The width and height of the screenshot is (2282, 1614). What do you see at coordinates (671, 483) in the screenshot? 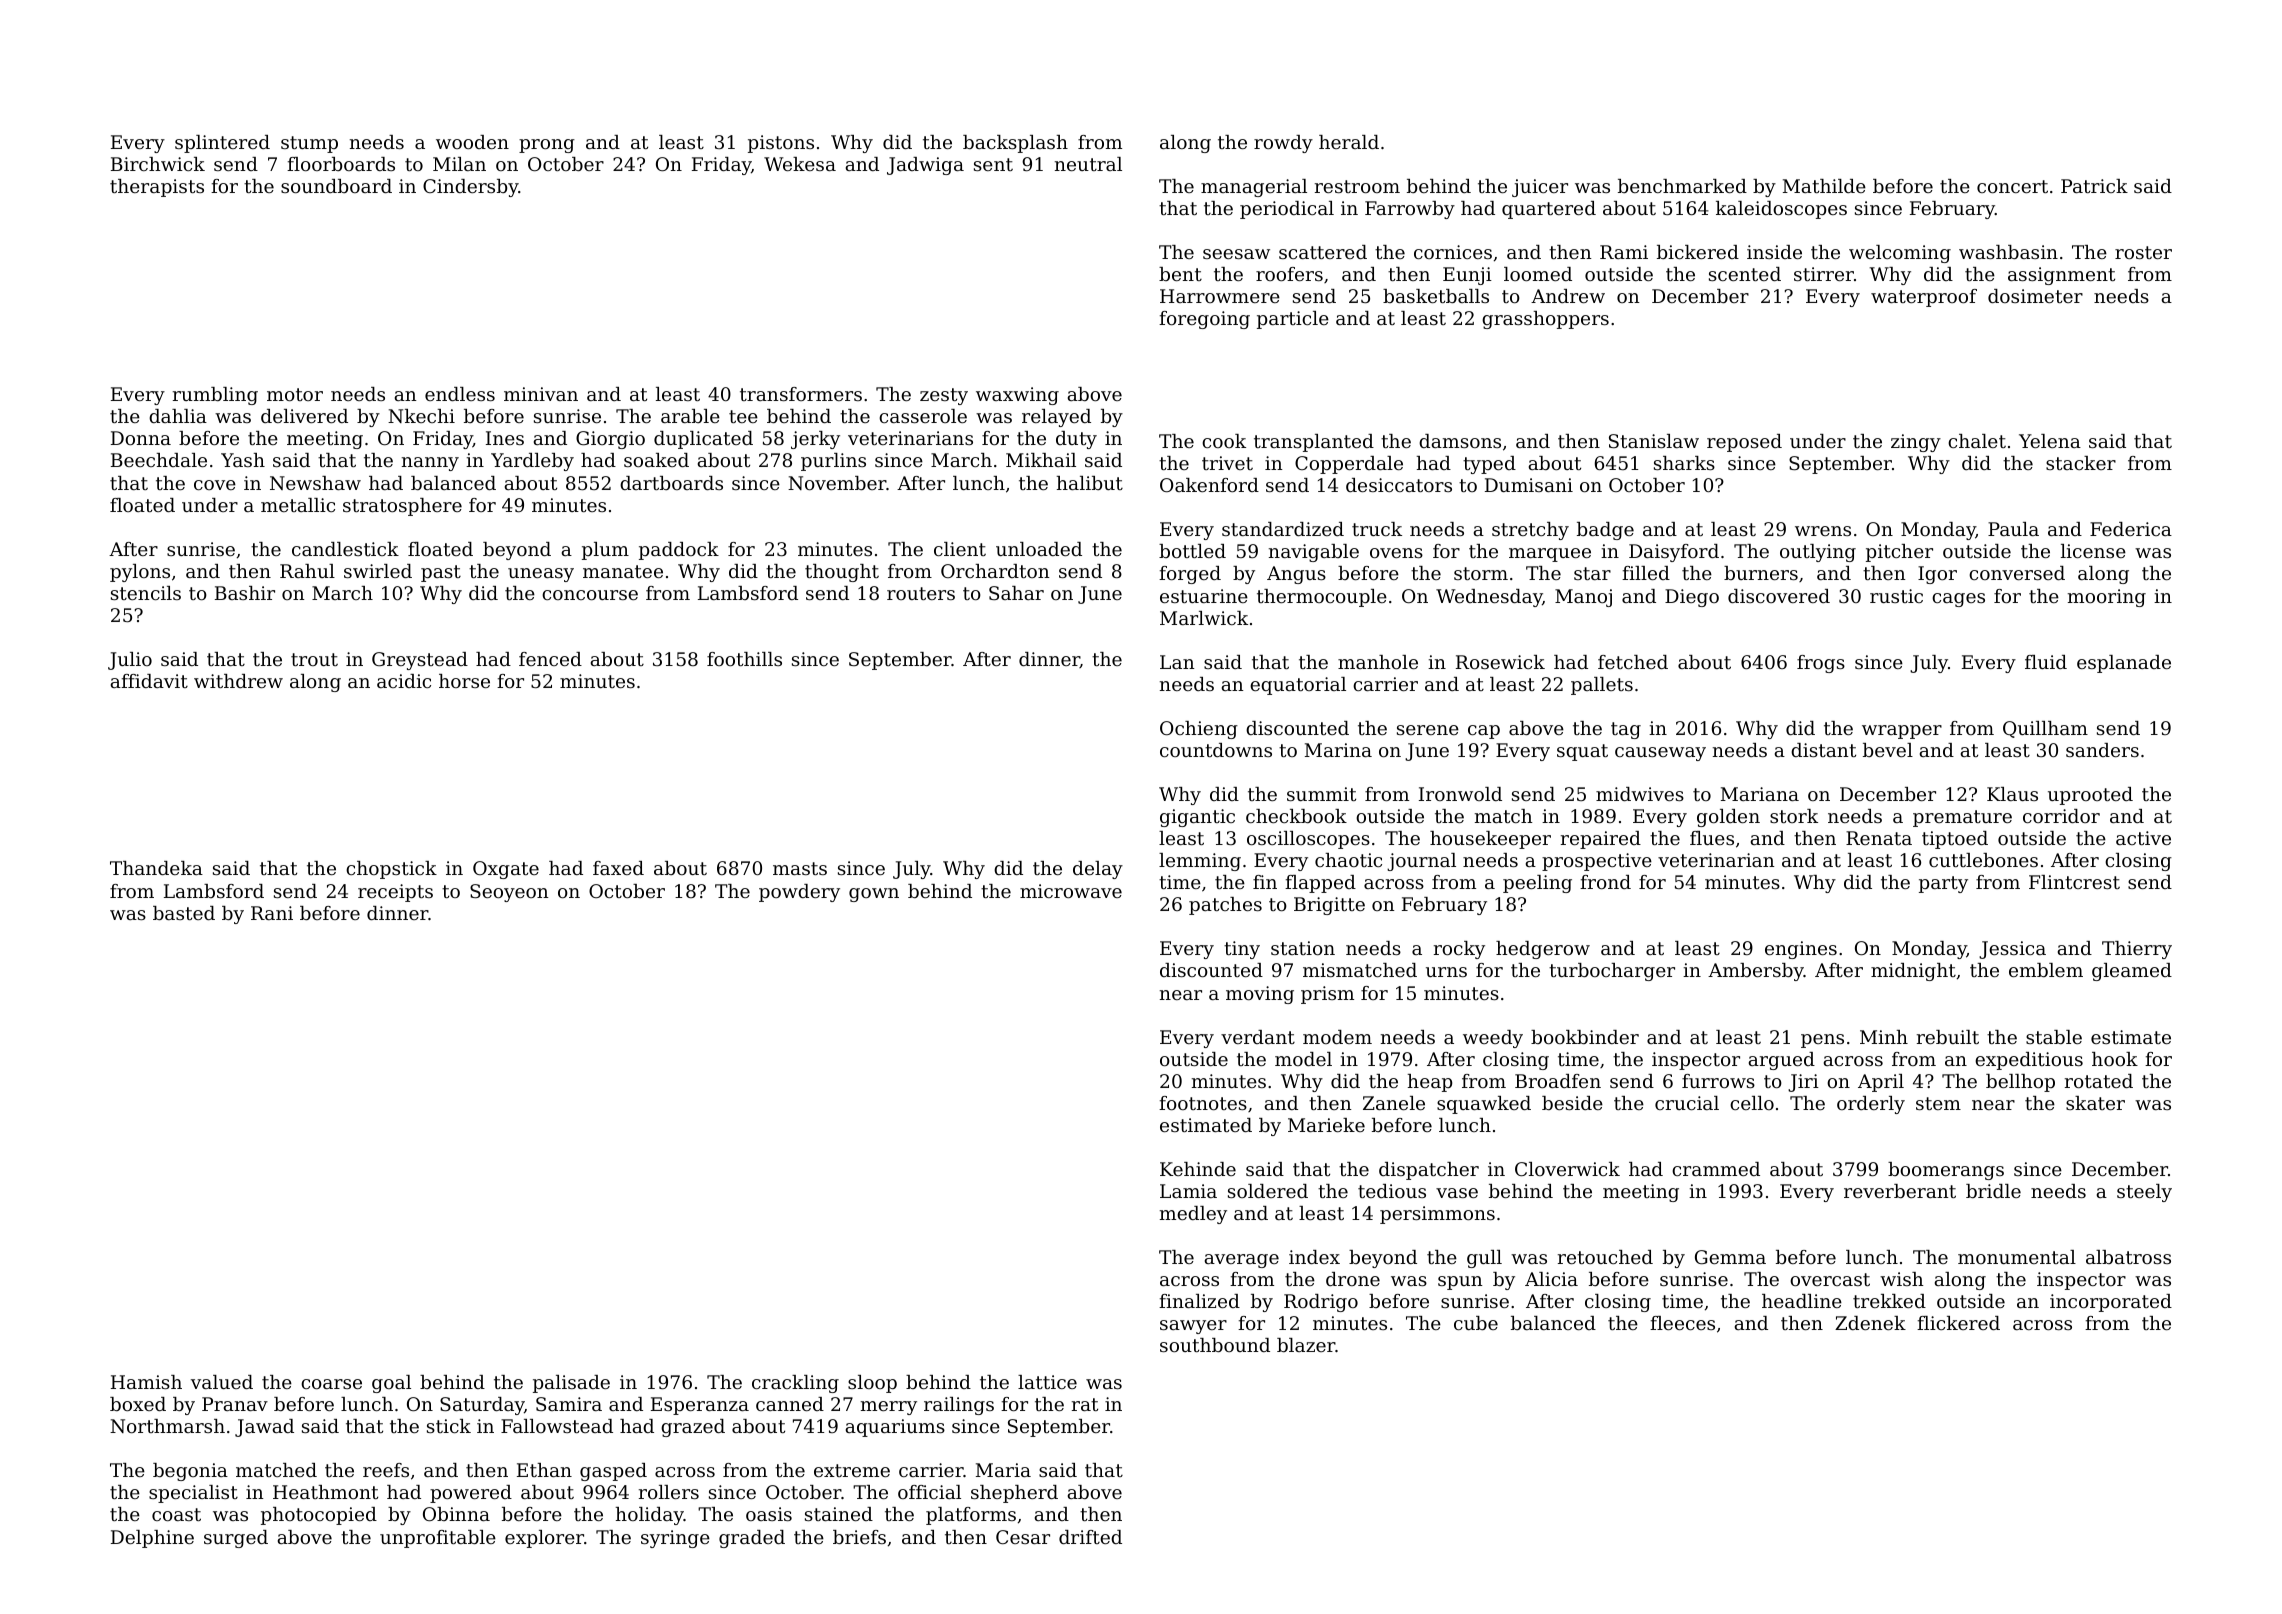
I see `dartboards` at bounding box center [671, 483].
